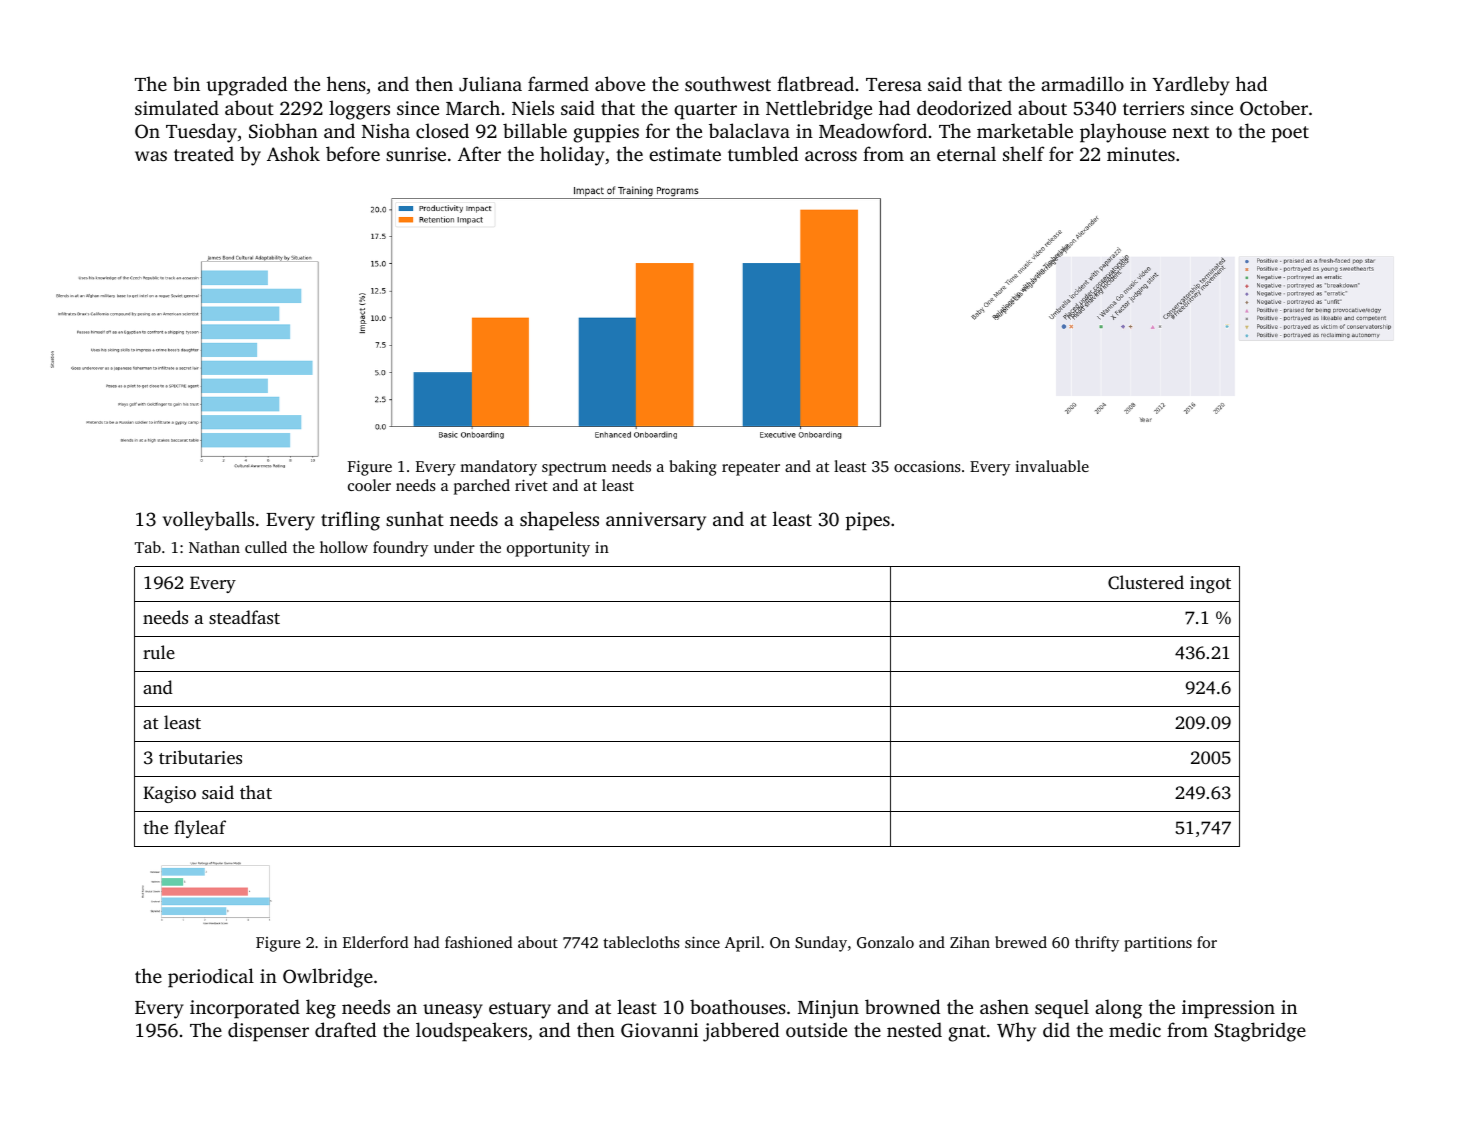 Image resolution: width=1473 pixels, height=1138 pixels. I want to click on Stagbridge, so click(1260, 1032).
